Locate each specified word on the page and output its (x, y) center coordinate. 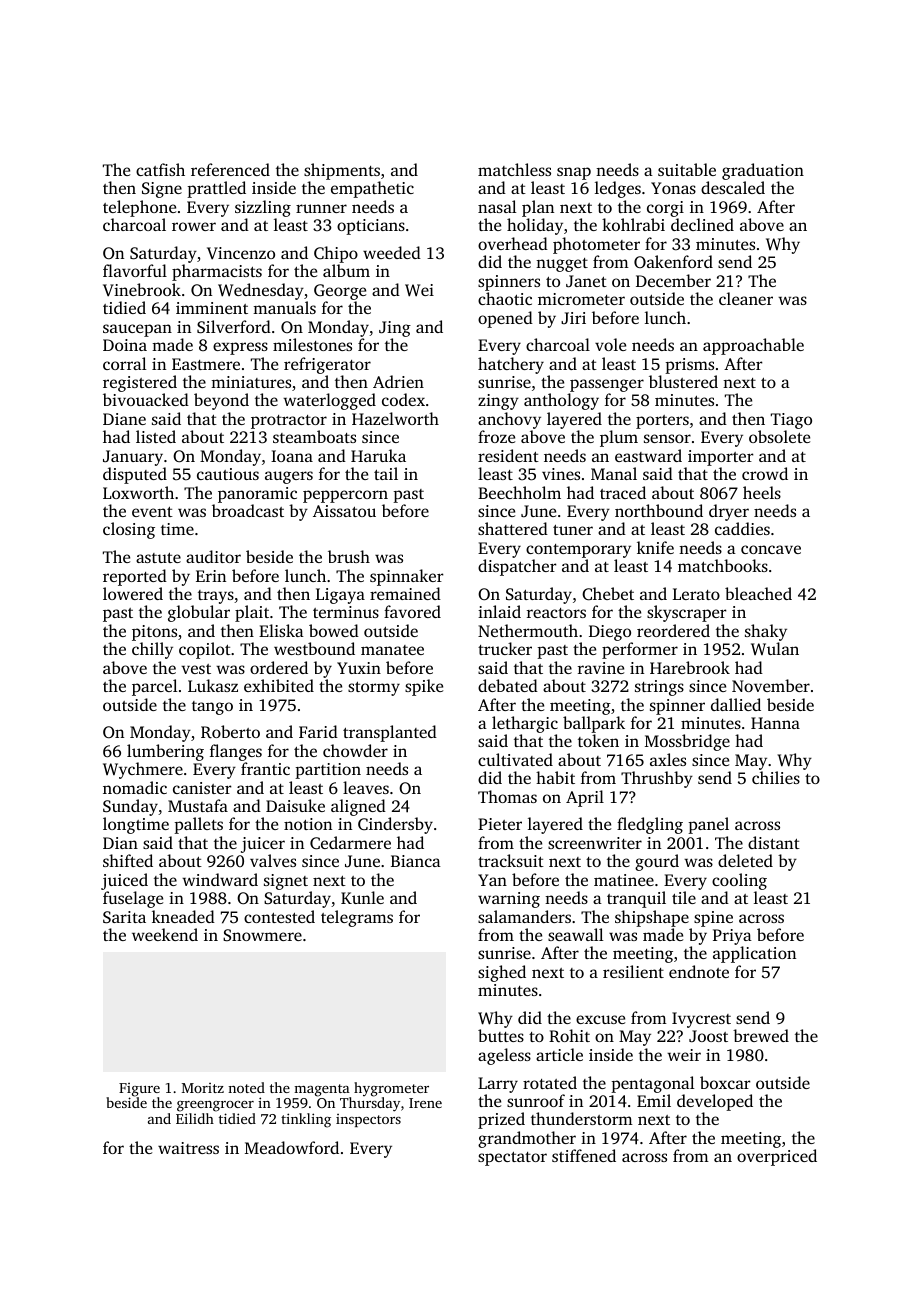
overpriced (777, 1157)
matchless (514, 169)
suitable (687, 169)
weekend (165, 934)
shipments (342, 171)
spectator (512, 1159)
